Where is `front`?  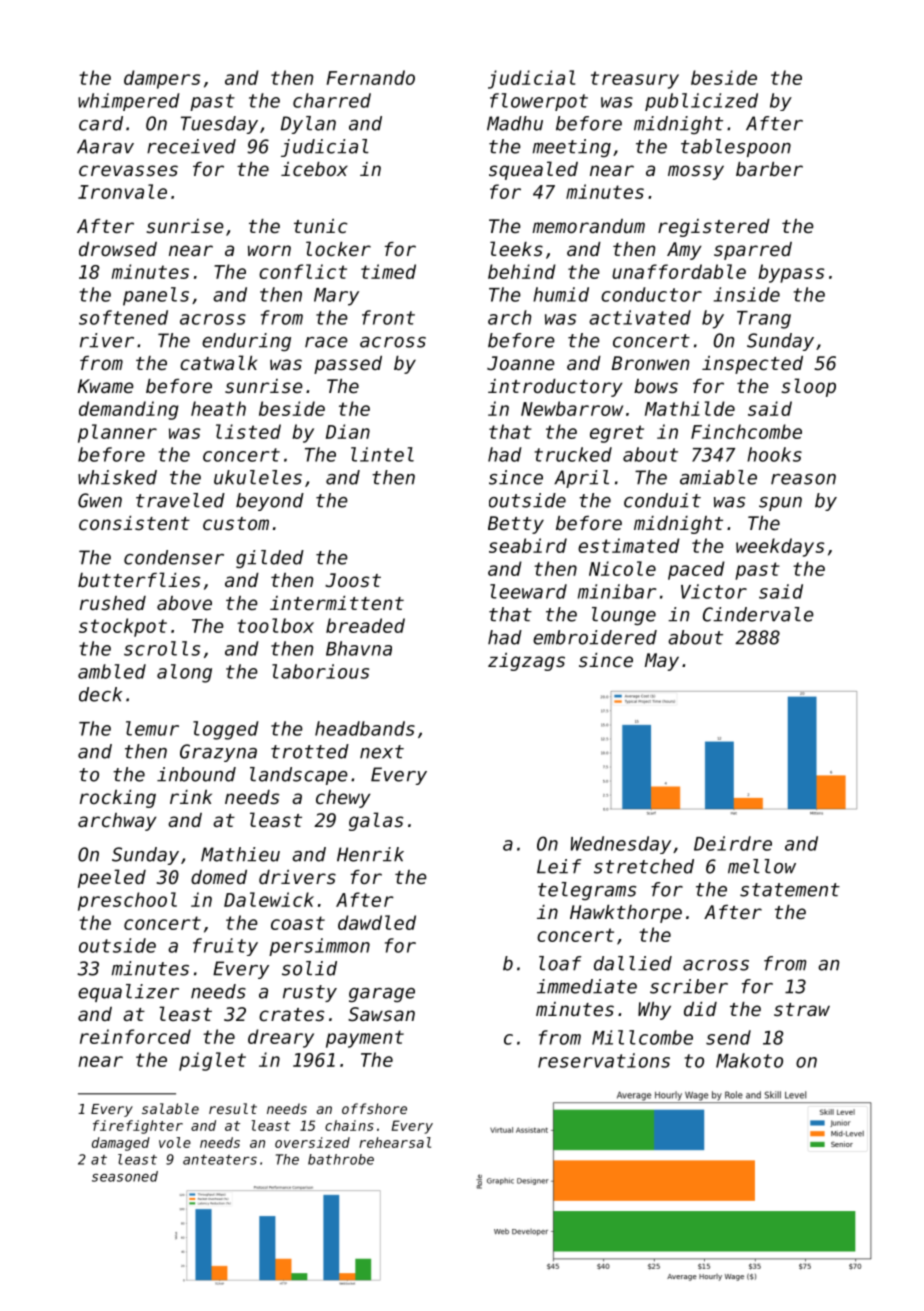 front is located at coordinates (388, 317).
